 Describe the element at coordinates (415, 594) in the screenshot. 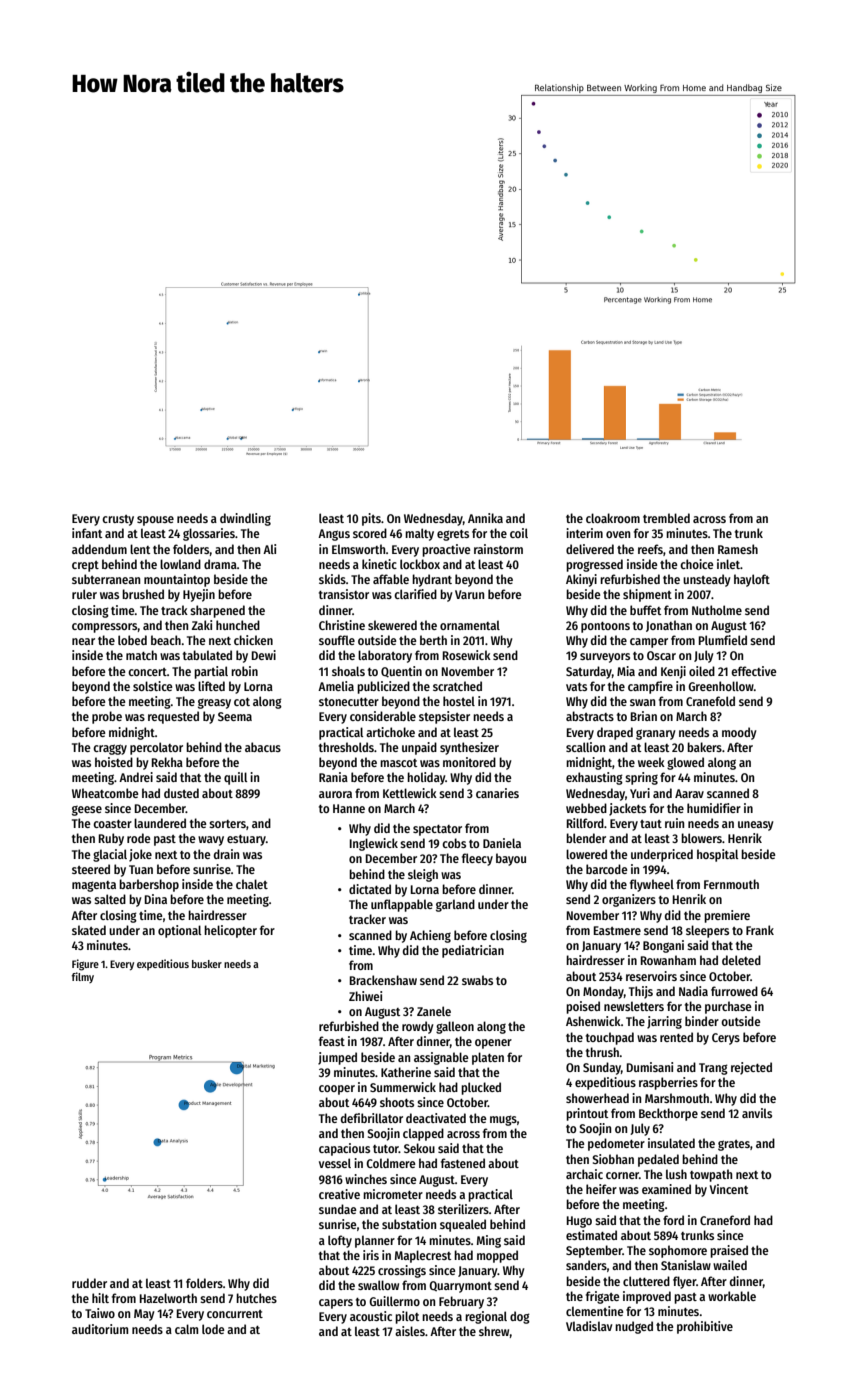

I see `clarified` at that location.
